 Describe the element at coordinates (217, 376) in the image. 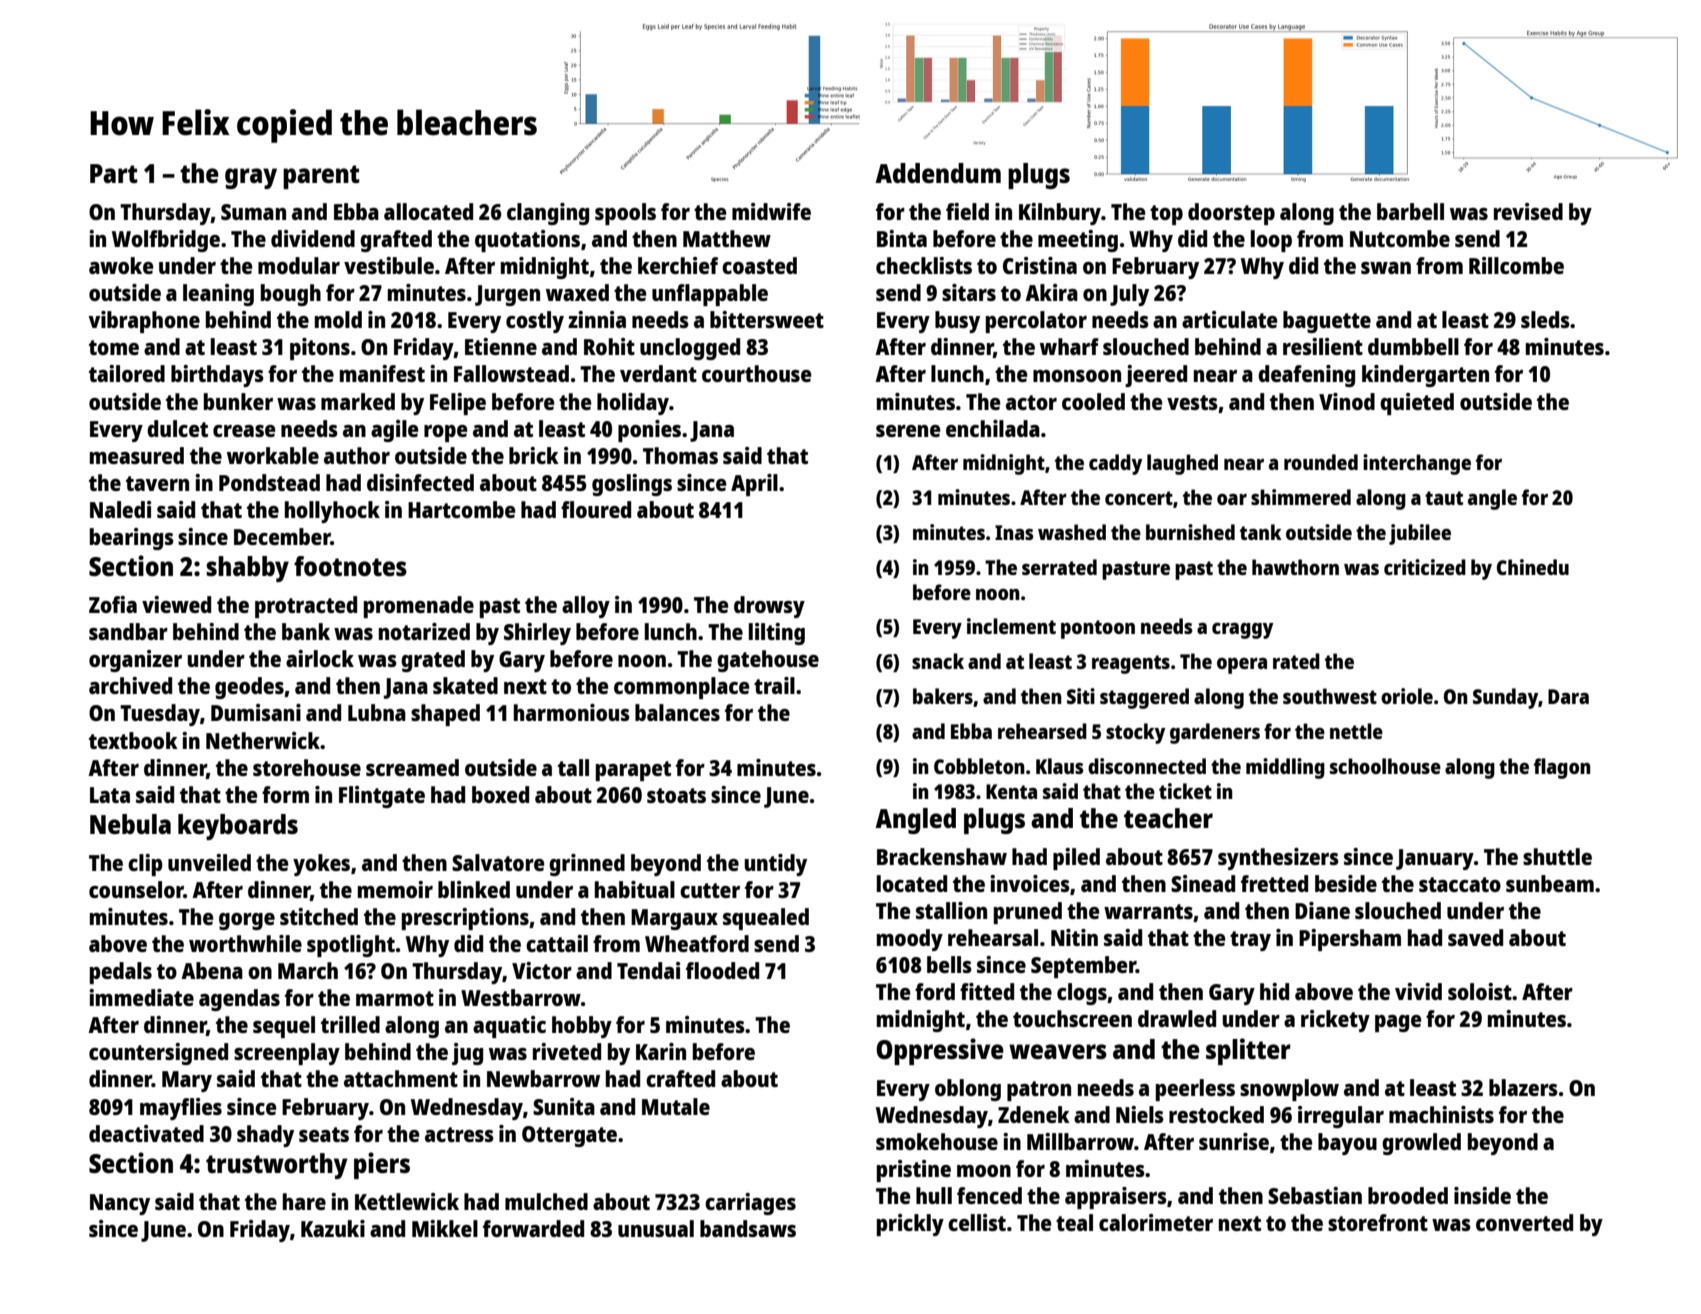

I see `birthdays` at that location.
